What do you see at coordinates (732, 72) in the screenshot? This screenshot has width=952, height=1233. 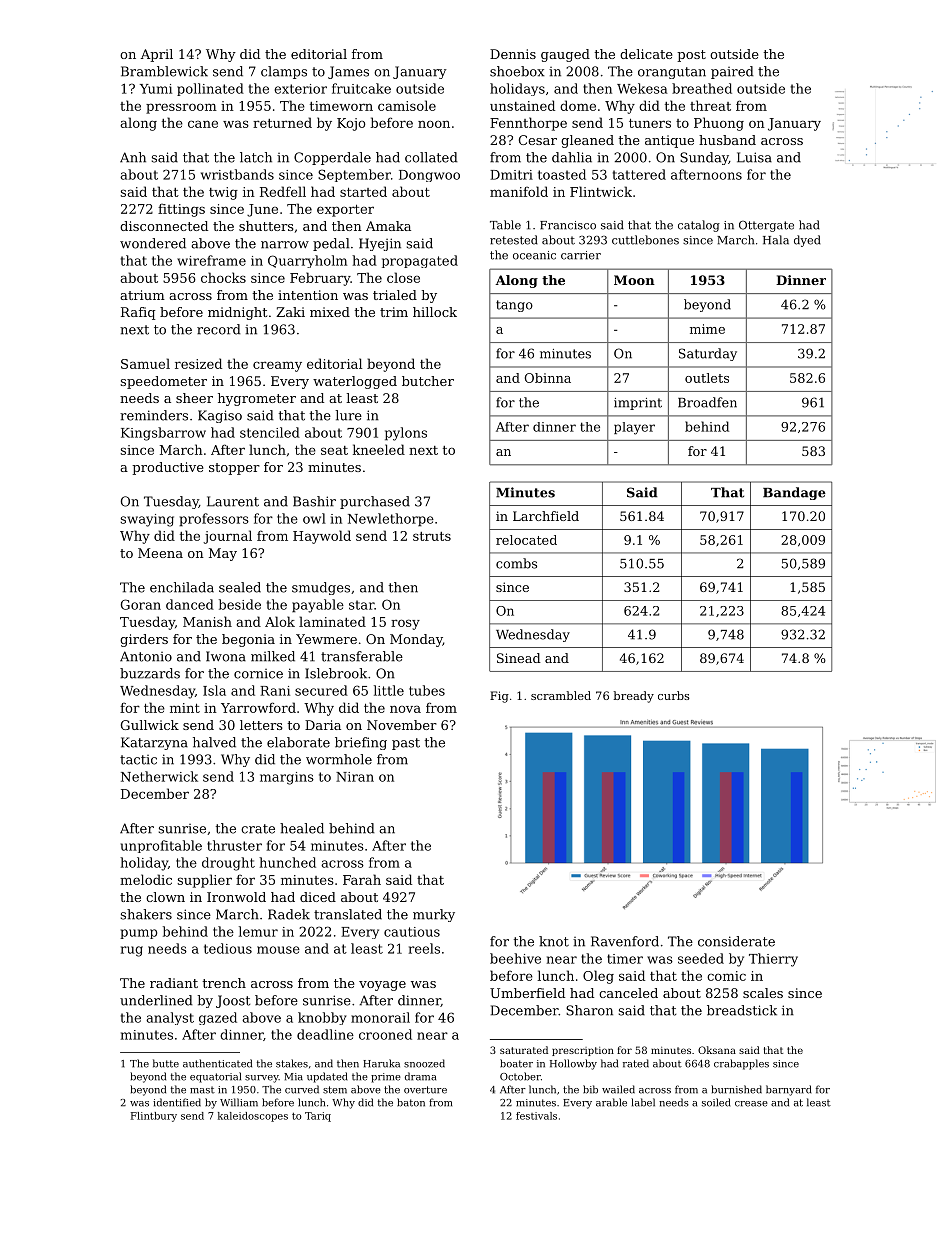 I see `paired` at bounding box center [732, 72].
